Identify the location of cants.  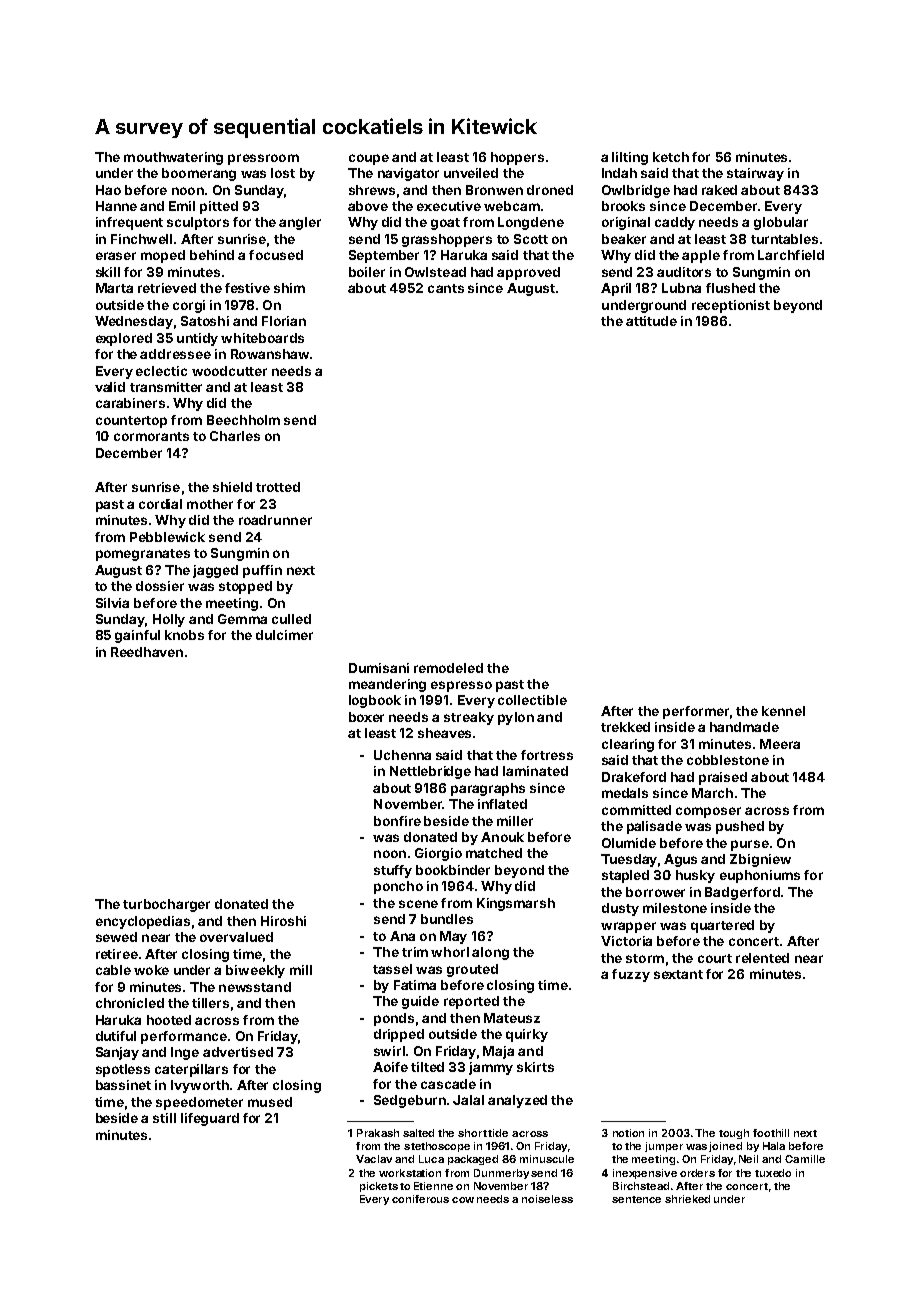
(446, 288).
